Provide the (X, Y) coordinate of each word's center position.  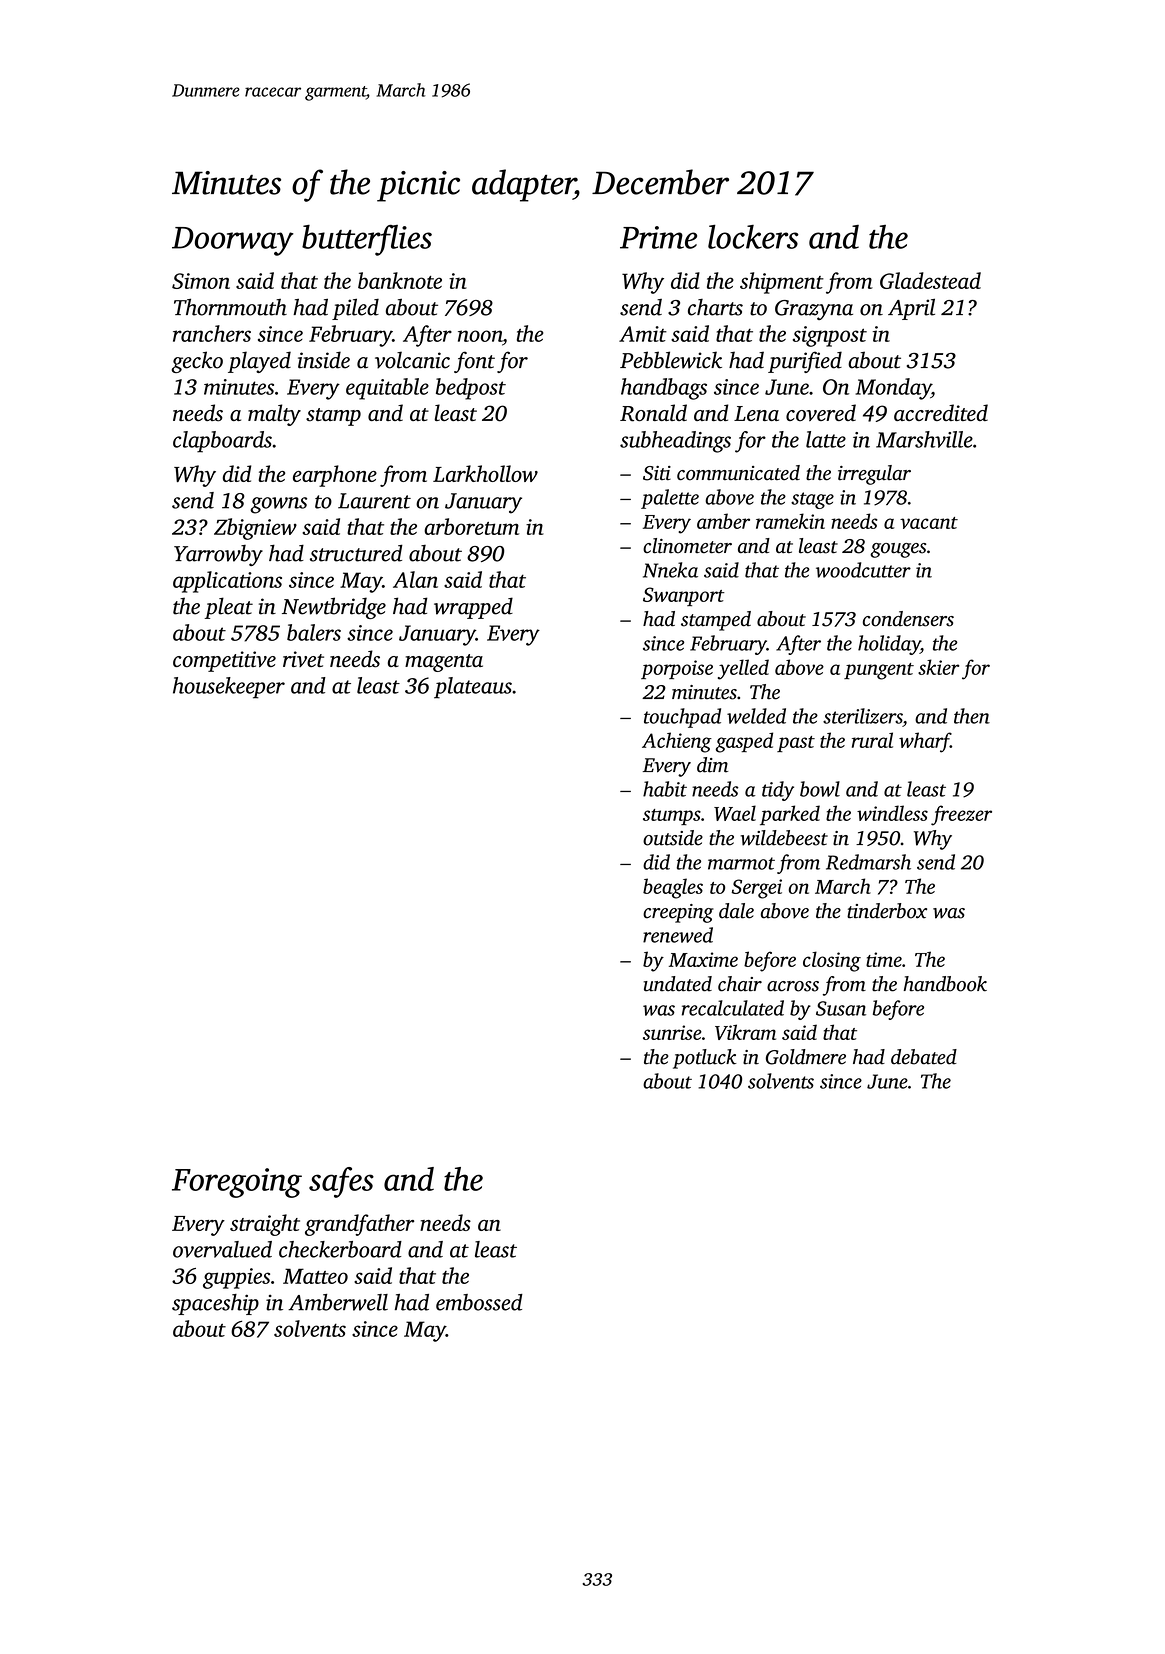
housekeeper (229, 688)
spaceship (215, 1304)
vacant (929, 523)
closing (832, 961)
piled (355, 309)
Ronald (653, 413)
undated (678, 984)
